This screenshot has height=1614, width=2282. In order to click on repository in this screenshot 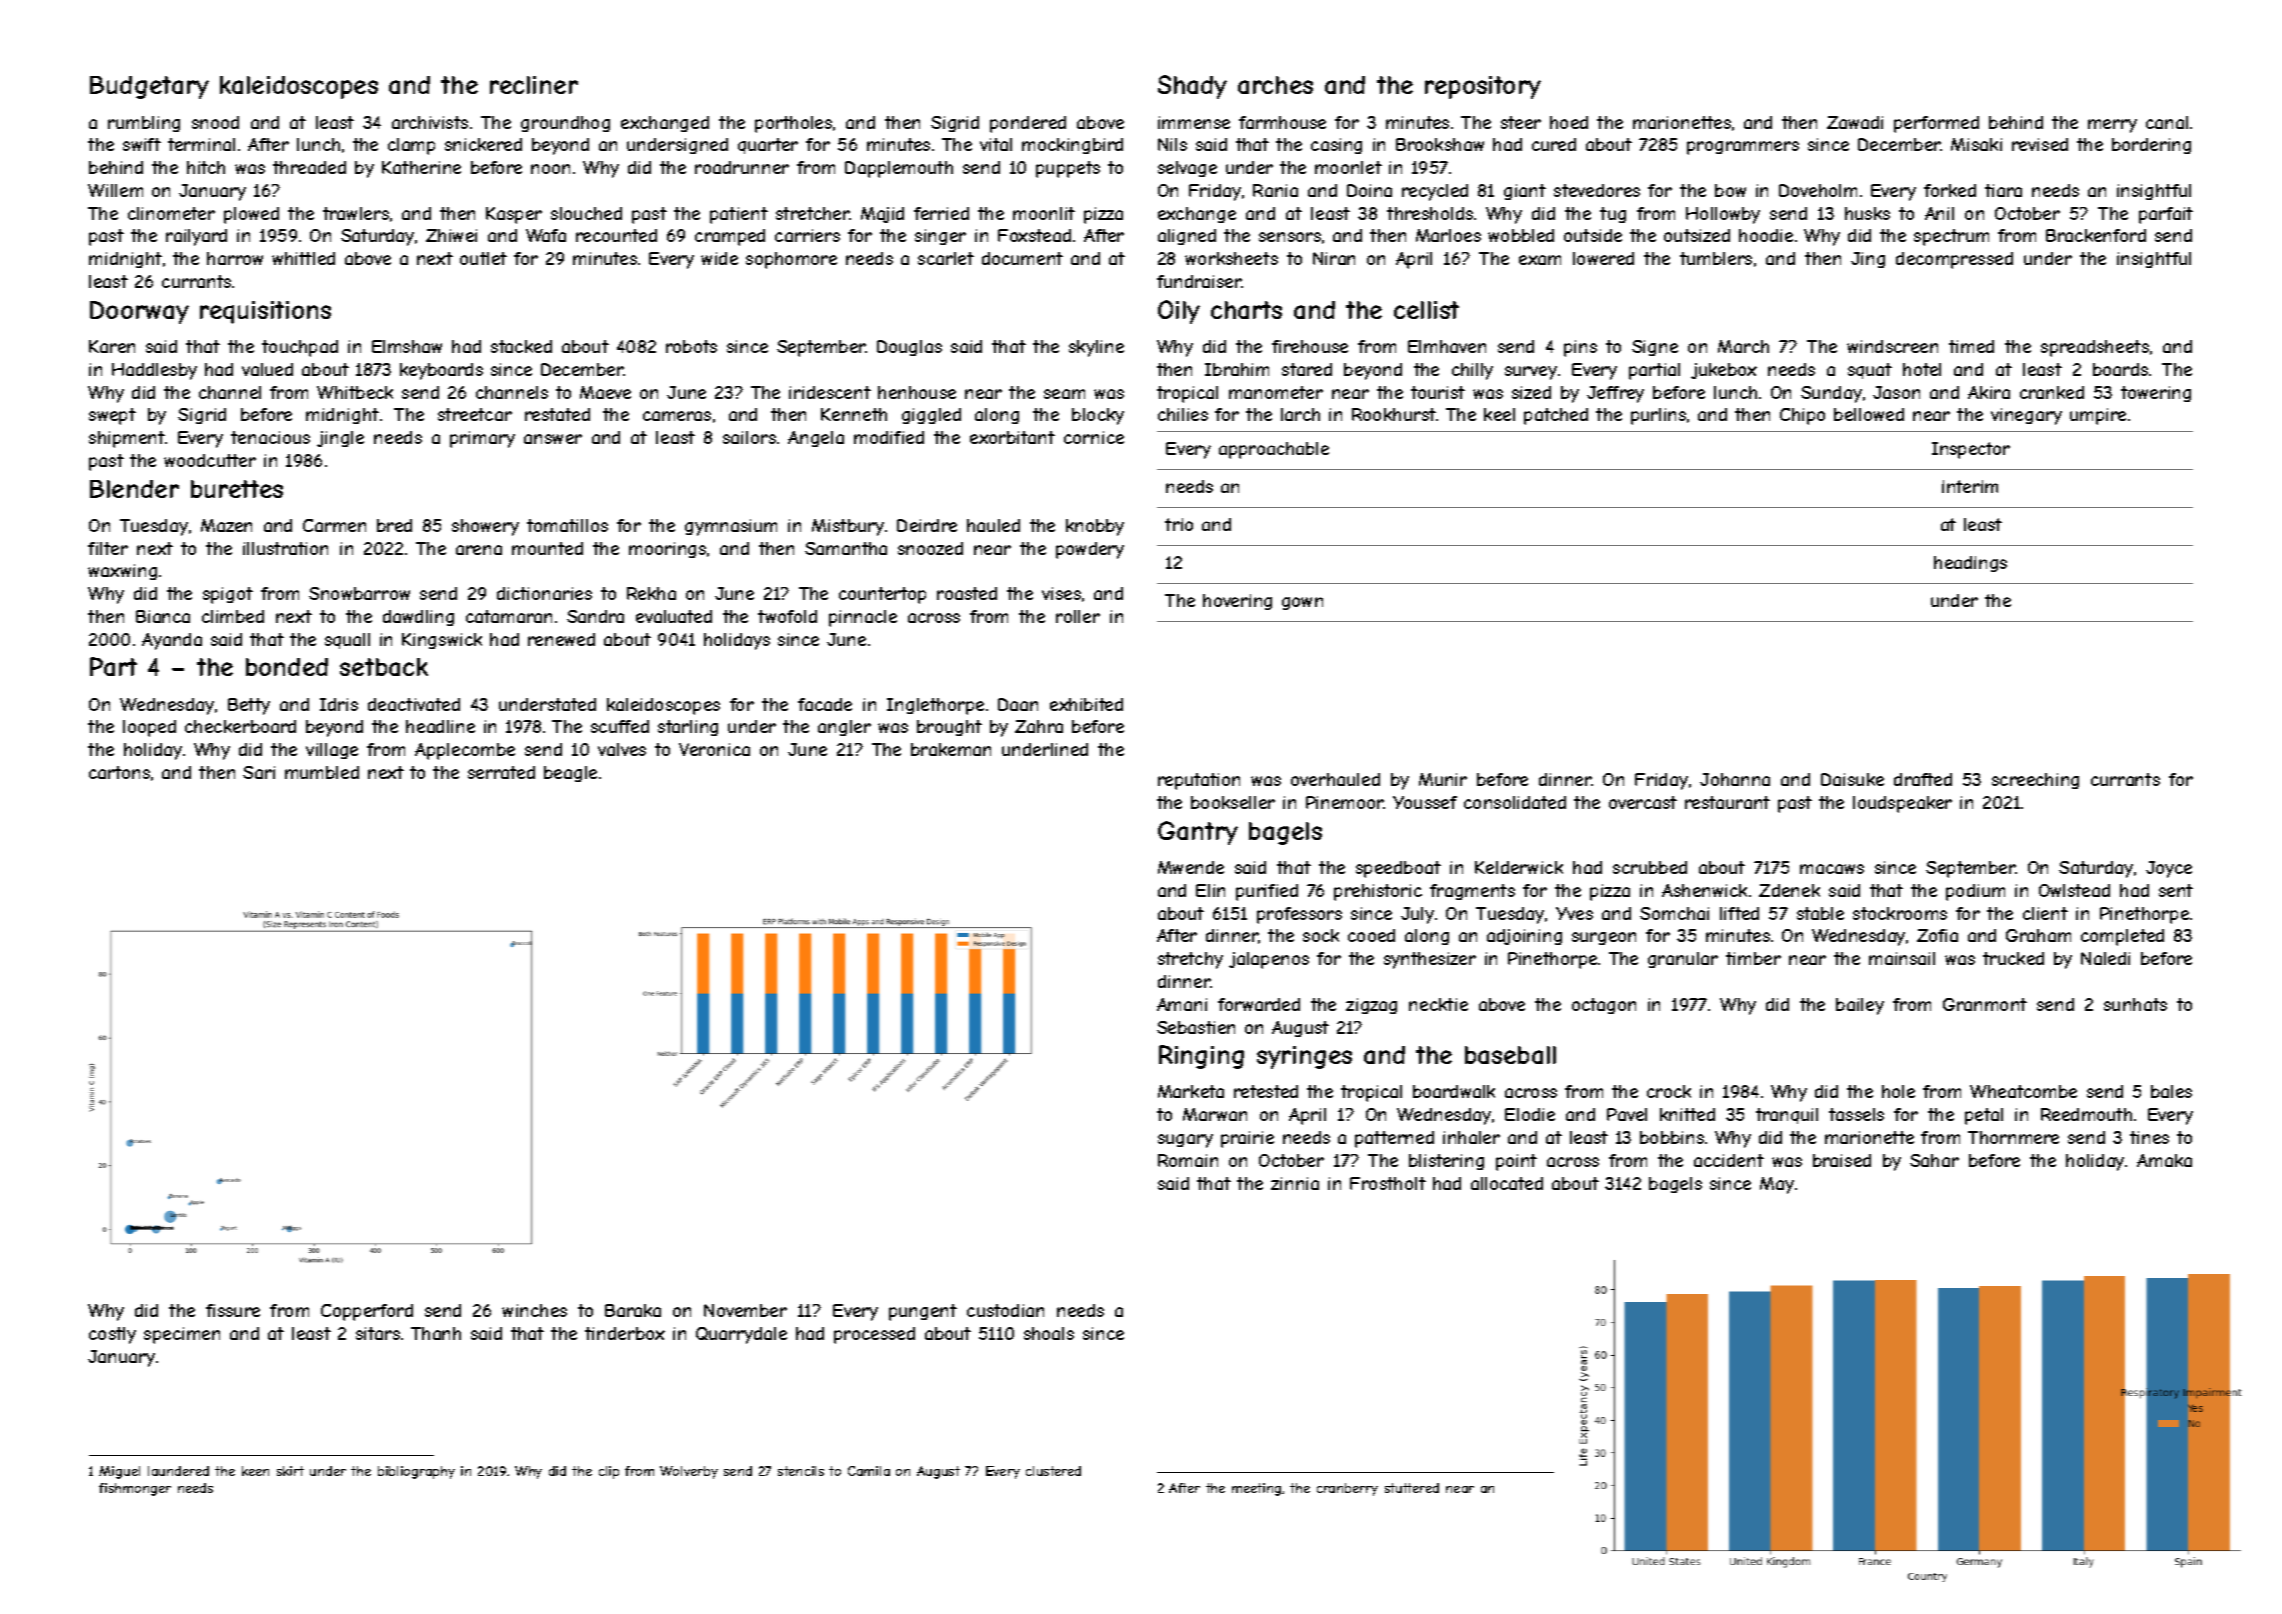, I will do `click(1483, 87)`.
